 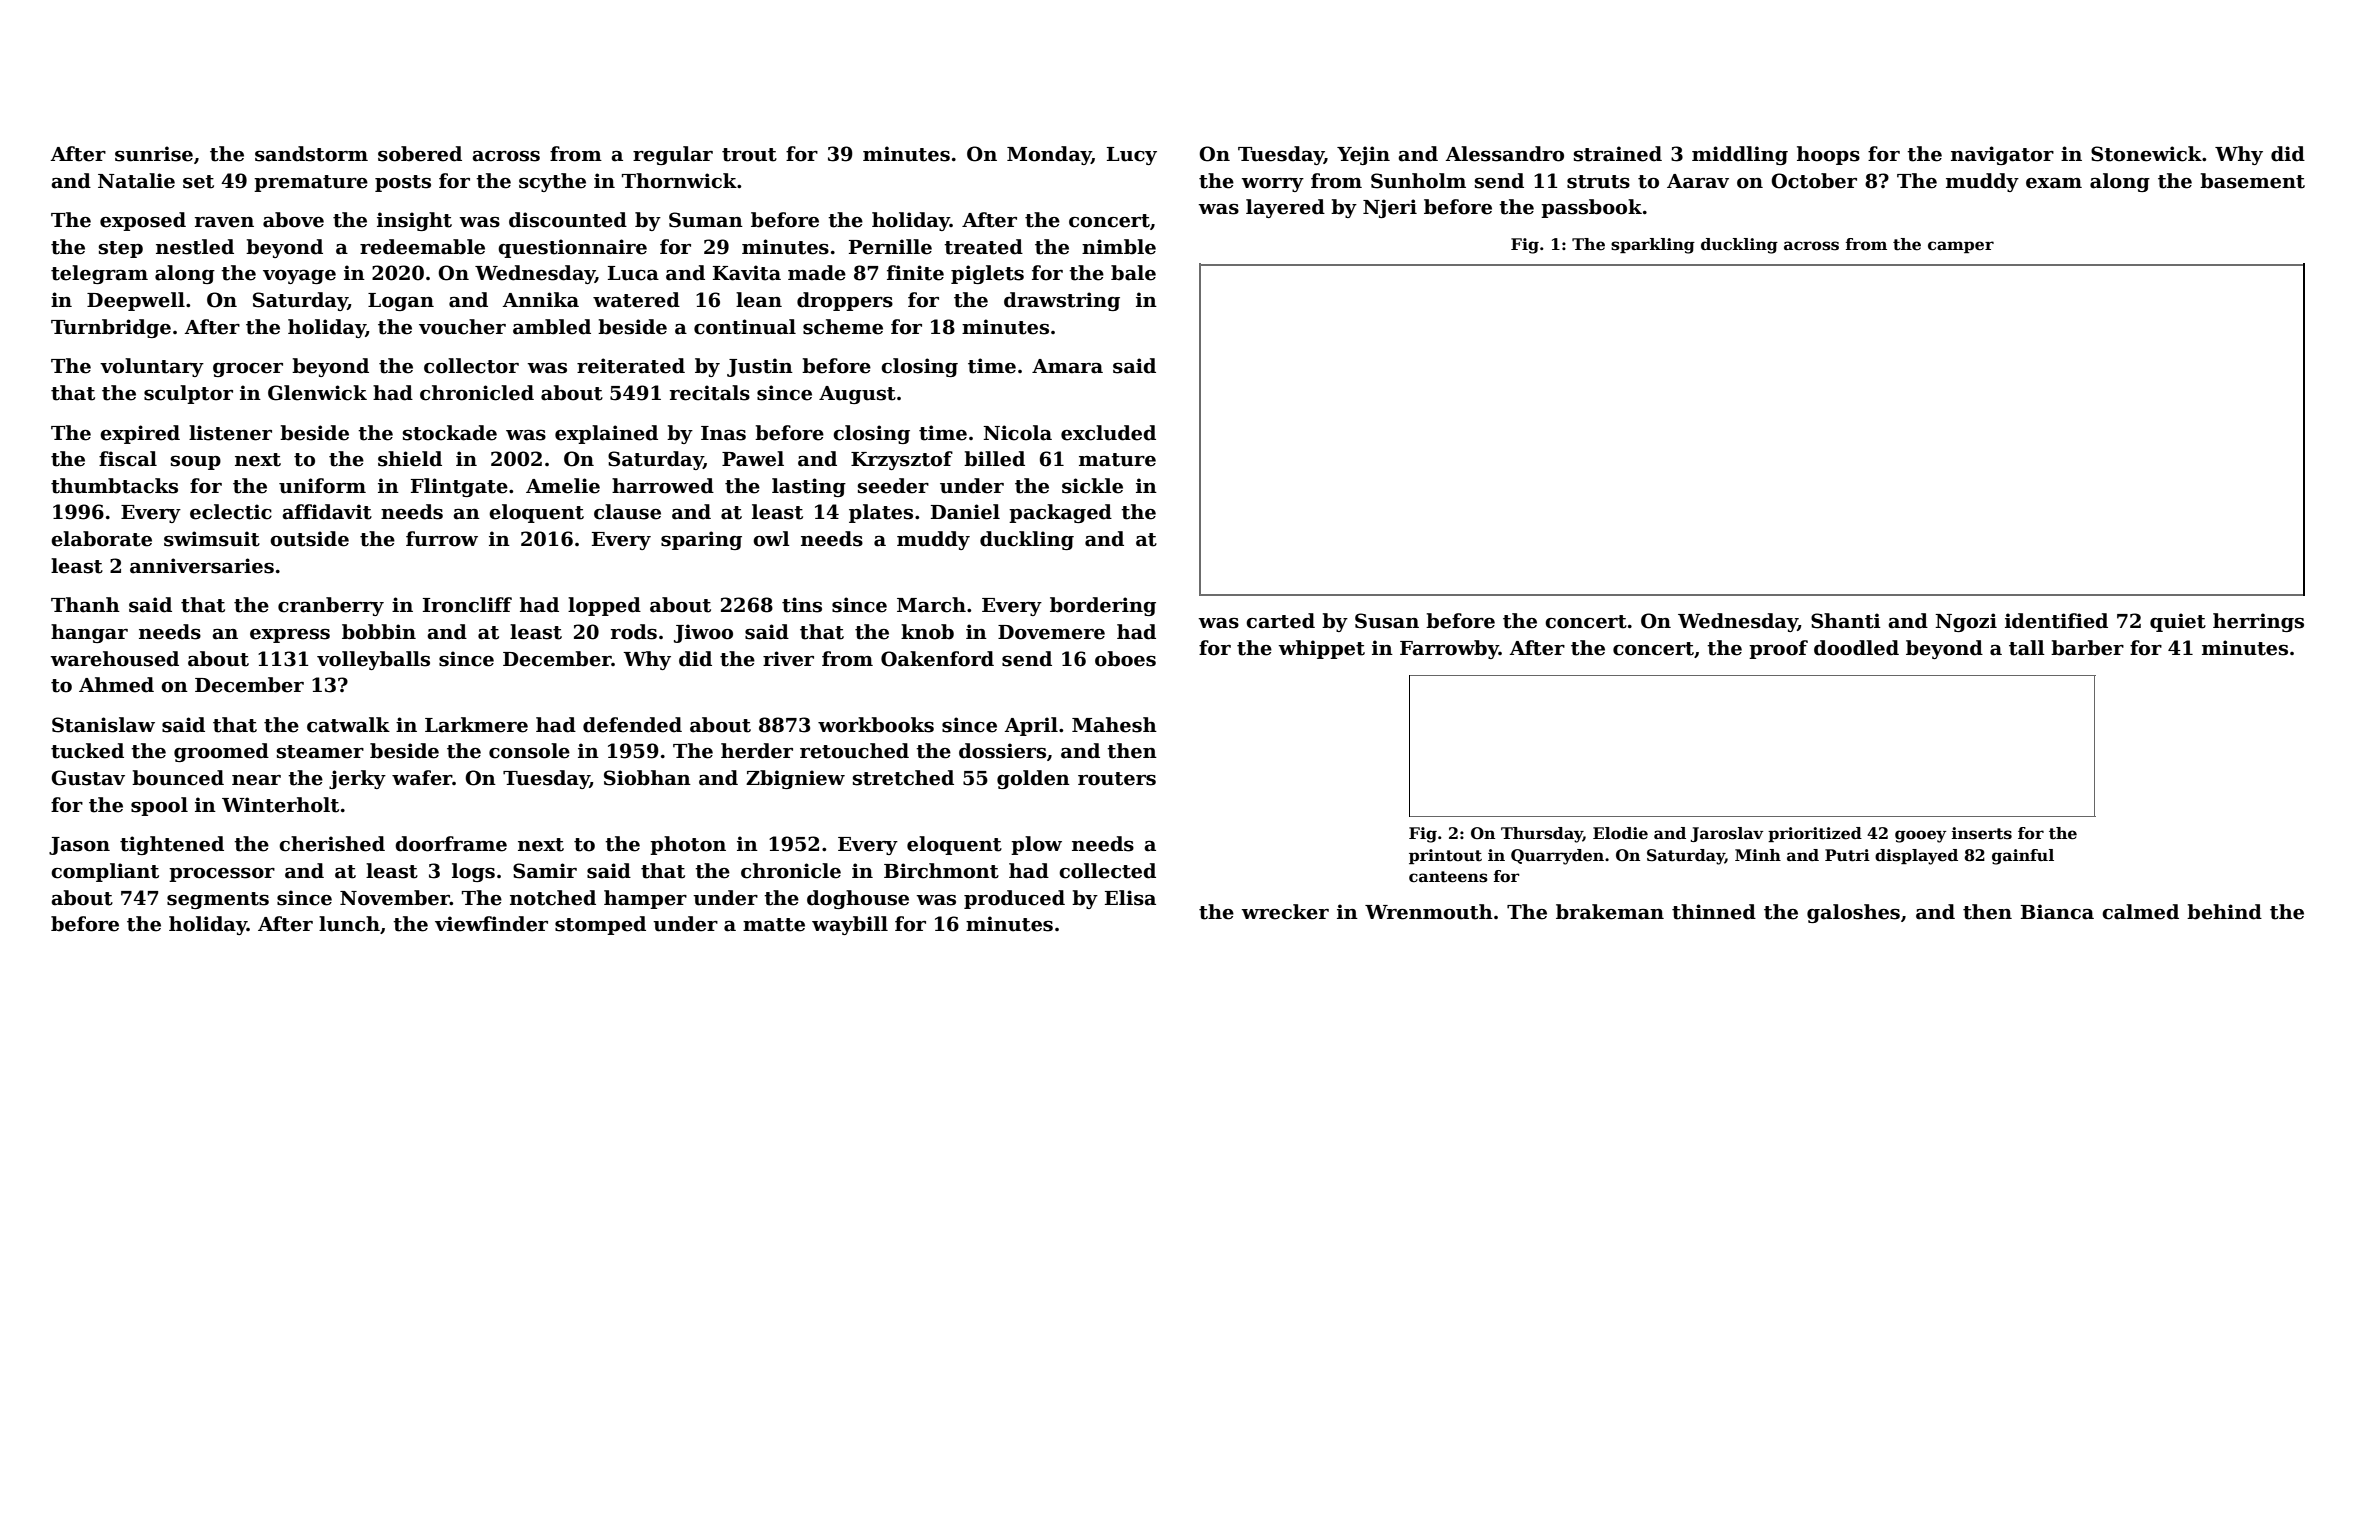 I want to click on Stonewick, so click(x=2146, y=154).
